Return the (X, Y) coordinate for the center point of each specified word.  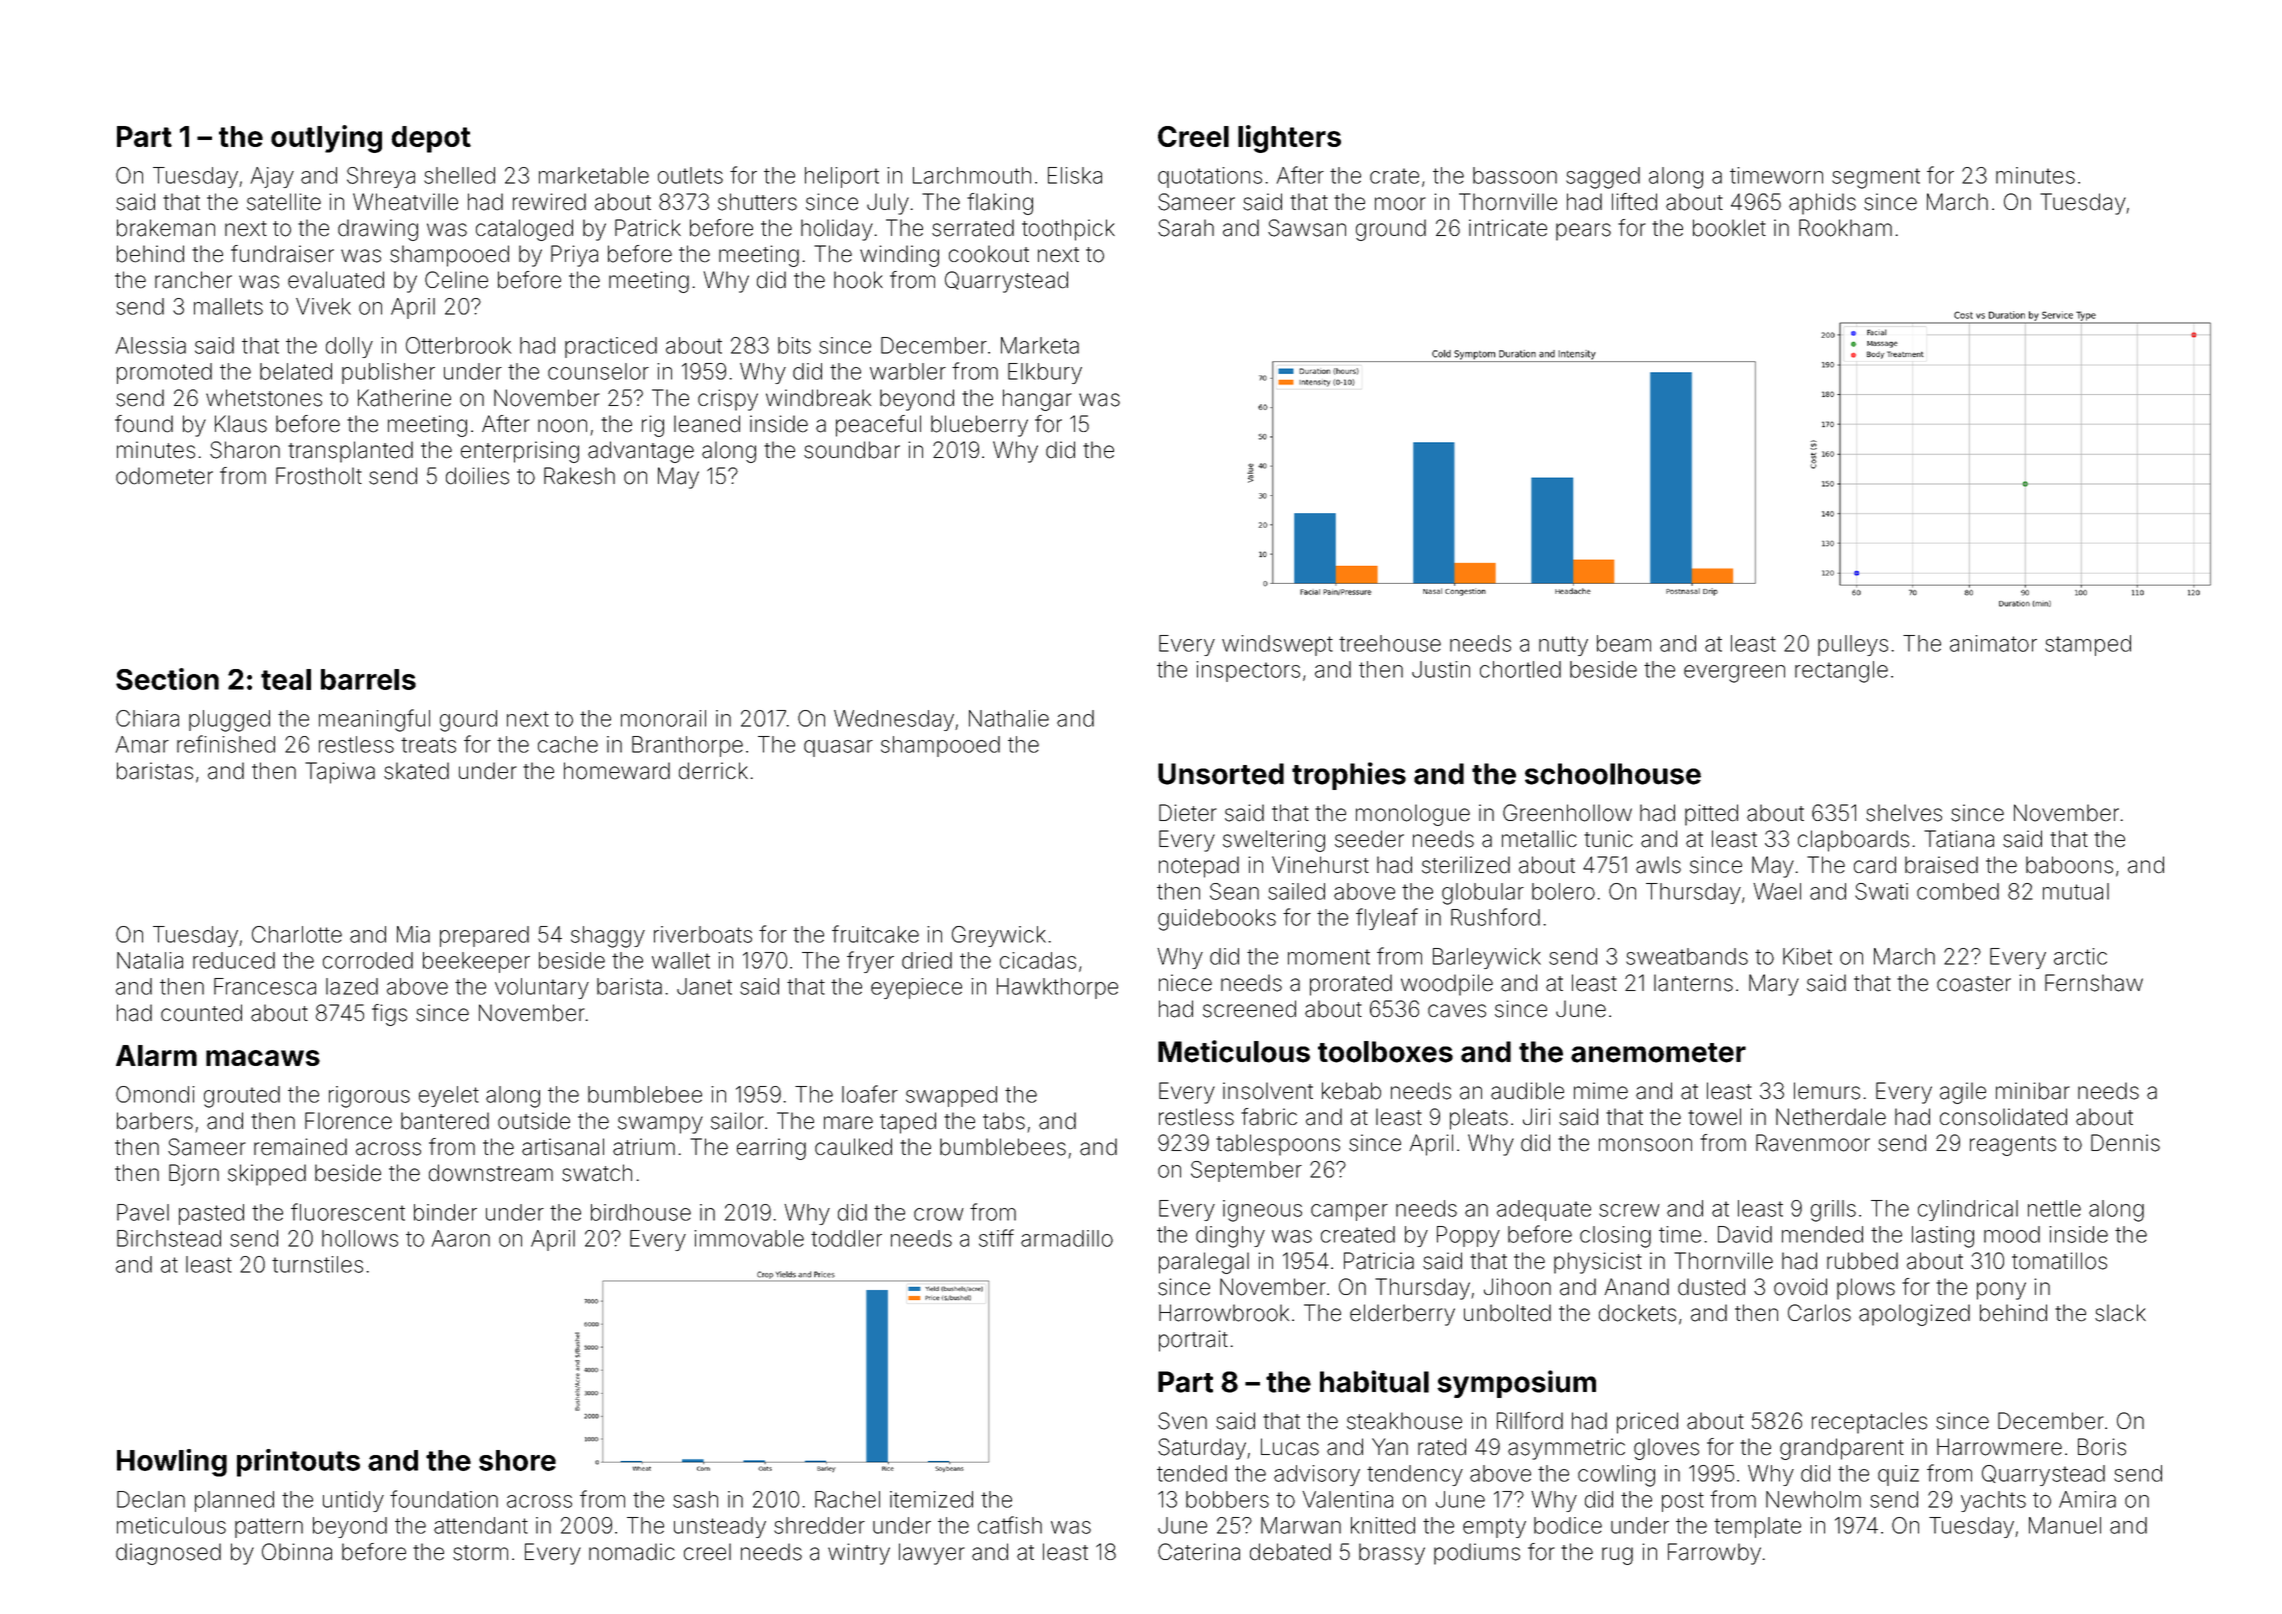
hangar (1037, 400)
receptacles (1869, 1423)
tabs (1004, 1121)
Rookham (1845, 228)
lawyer (932, 1554)
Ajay (272, 177)
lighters (1289, 139)
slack (2120, 1313)
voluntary (542, 988)
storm (480, 1553)
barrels (368, 679)
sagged (1603, 178)
